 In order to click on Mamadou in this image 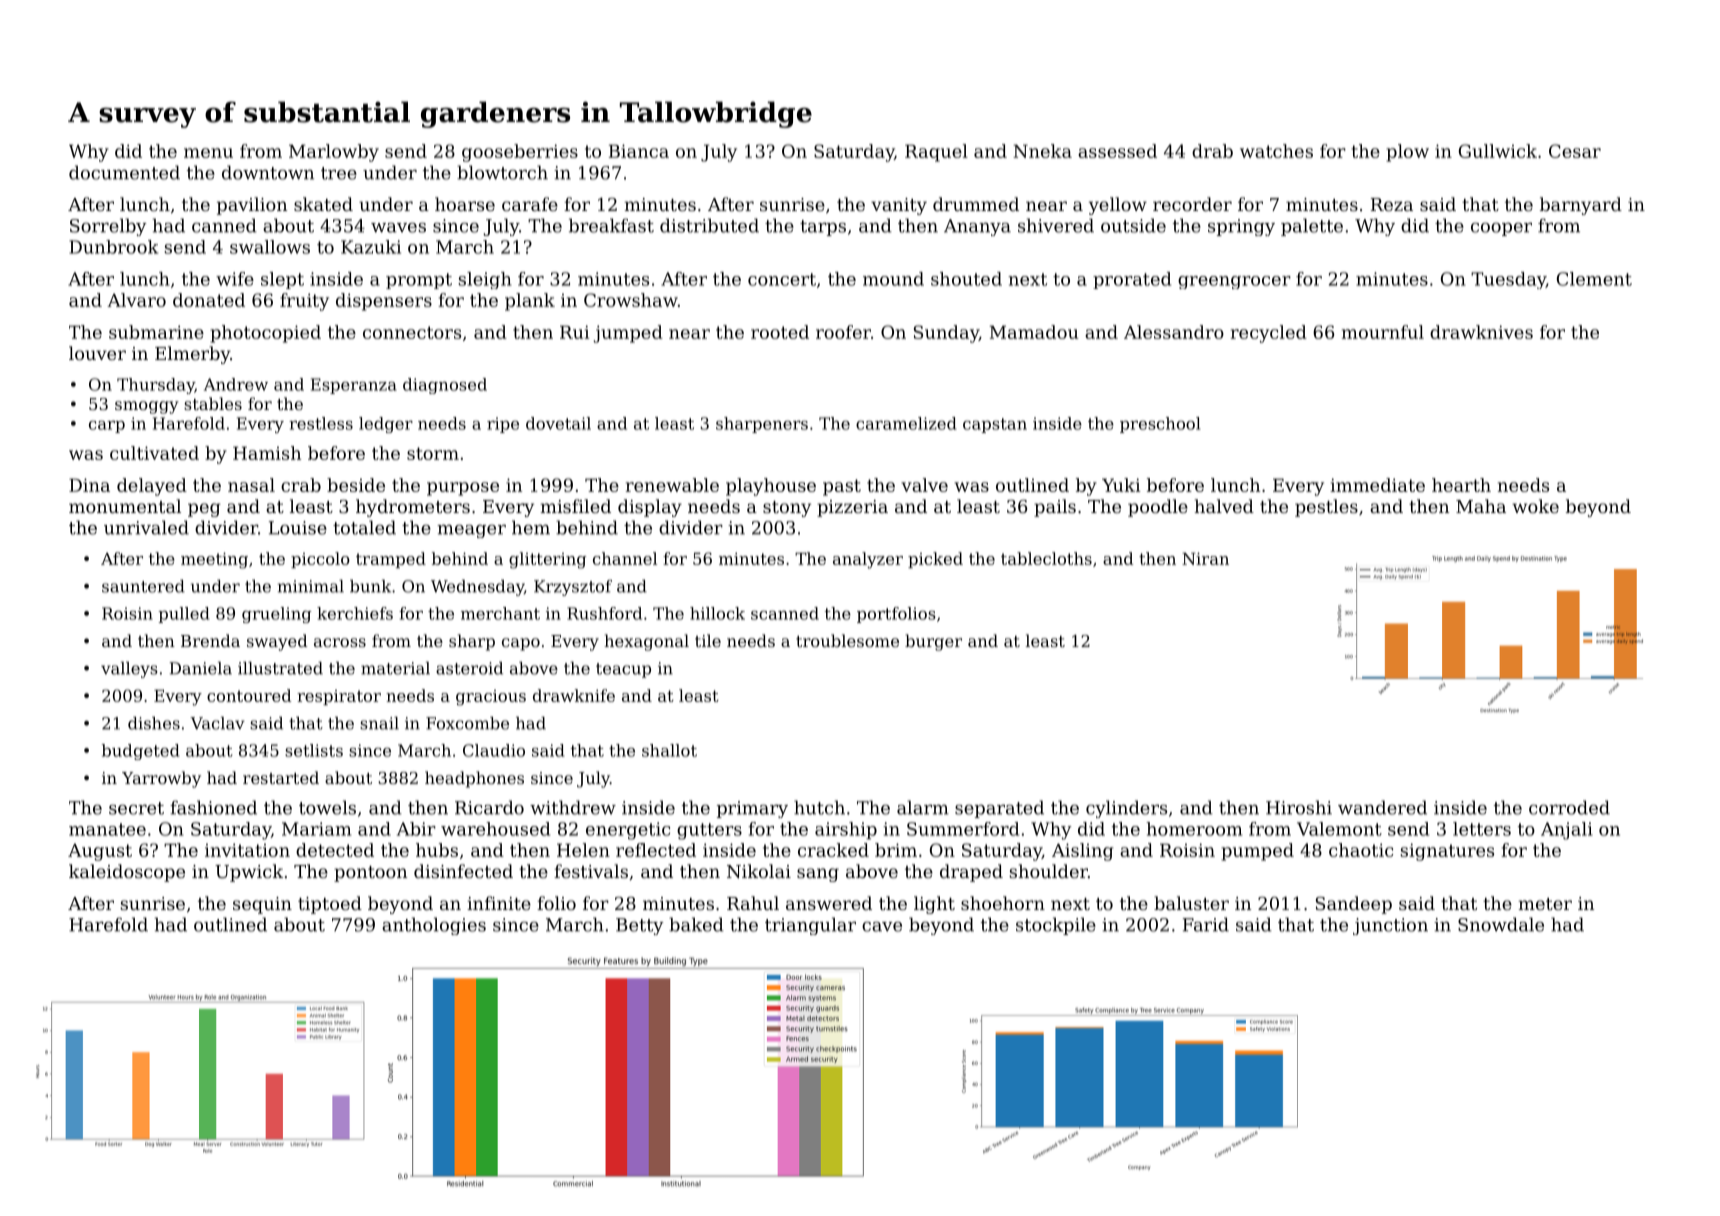, I will do `click(1034, 332)`.
